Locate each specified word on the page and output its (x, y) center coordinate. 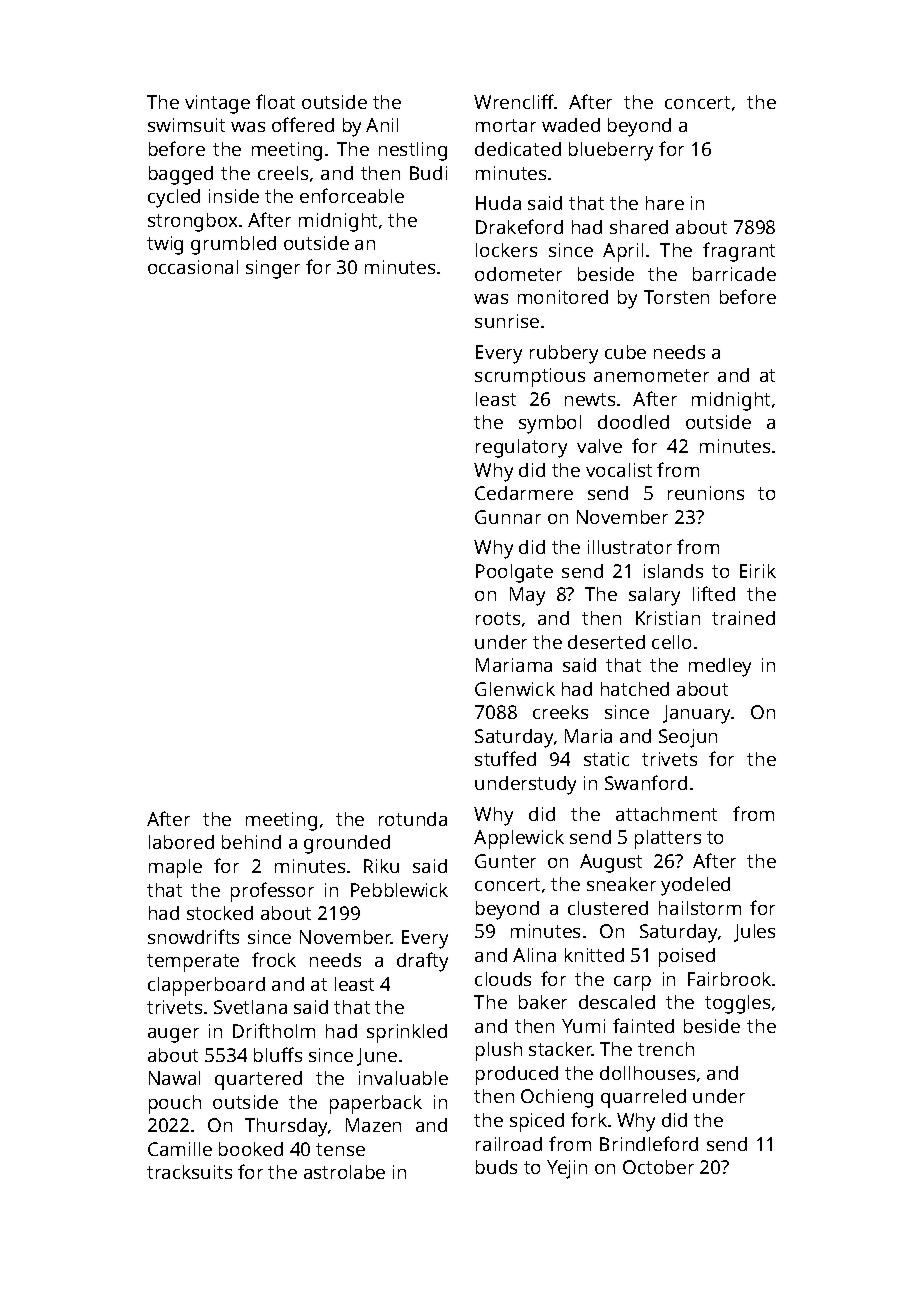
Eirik (758, 571)
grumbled (233, 245)
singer (273, 269)
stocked (220, 913)
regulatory (521, 448)
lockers (506, 250)
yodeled (695, 886)
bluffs (278, 1054)
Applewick (519, 839)
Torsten (676, 297)
